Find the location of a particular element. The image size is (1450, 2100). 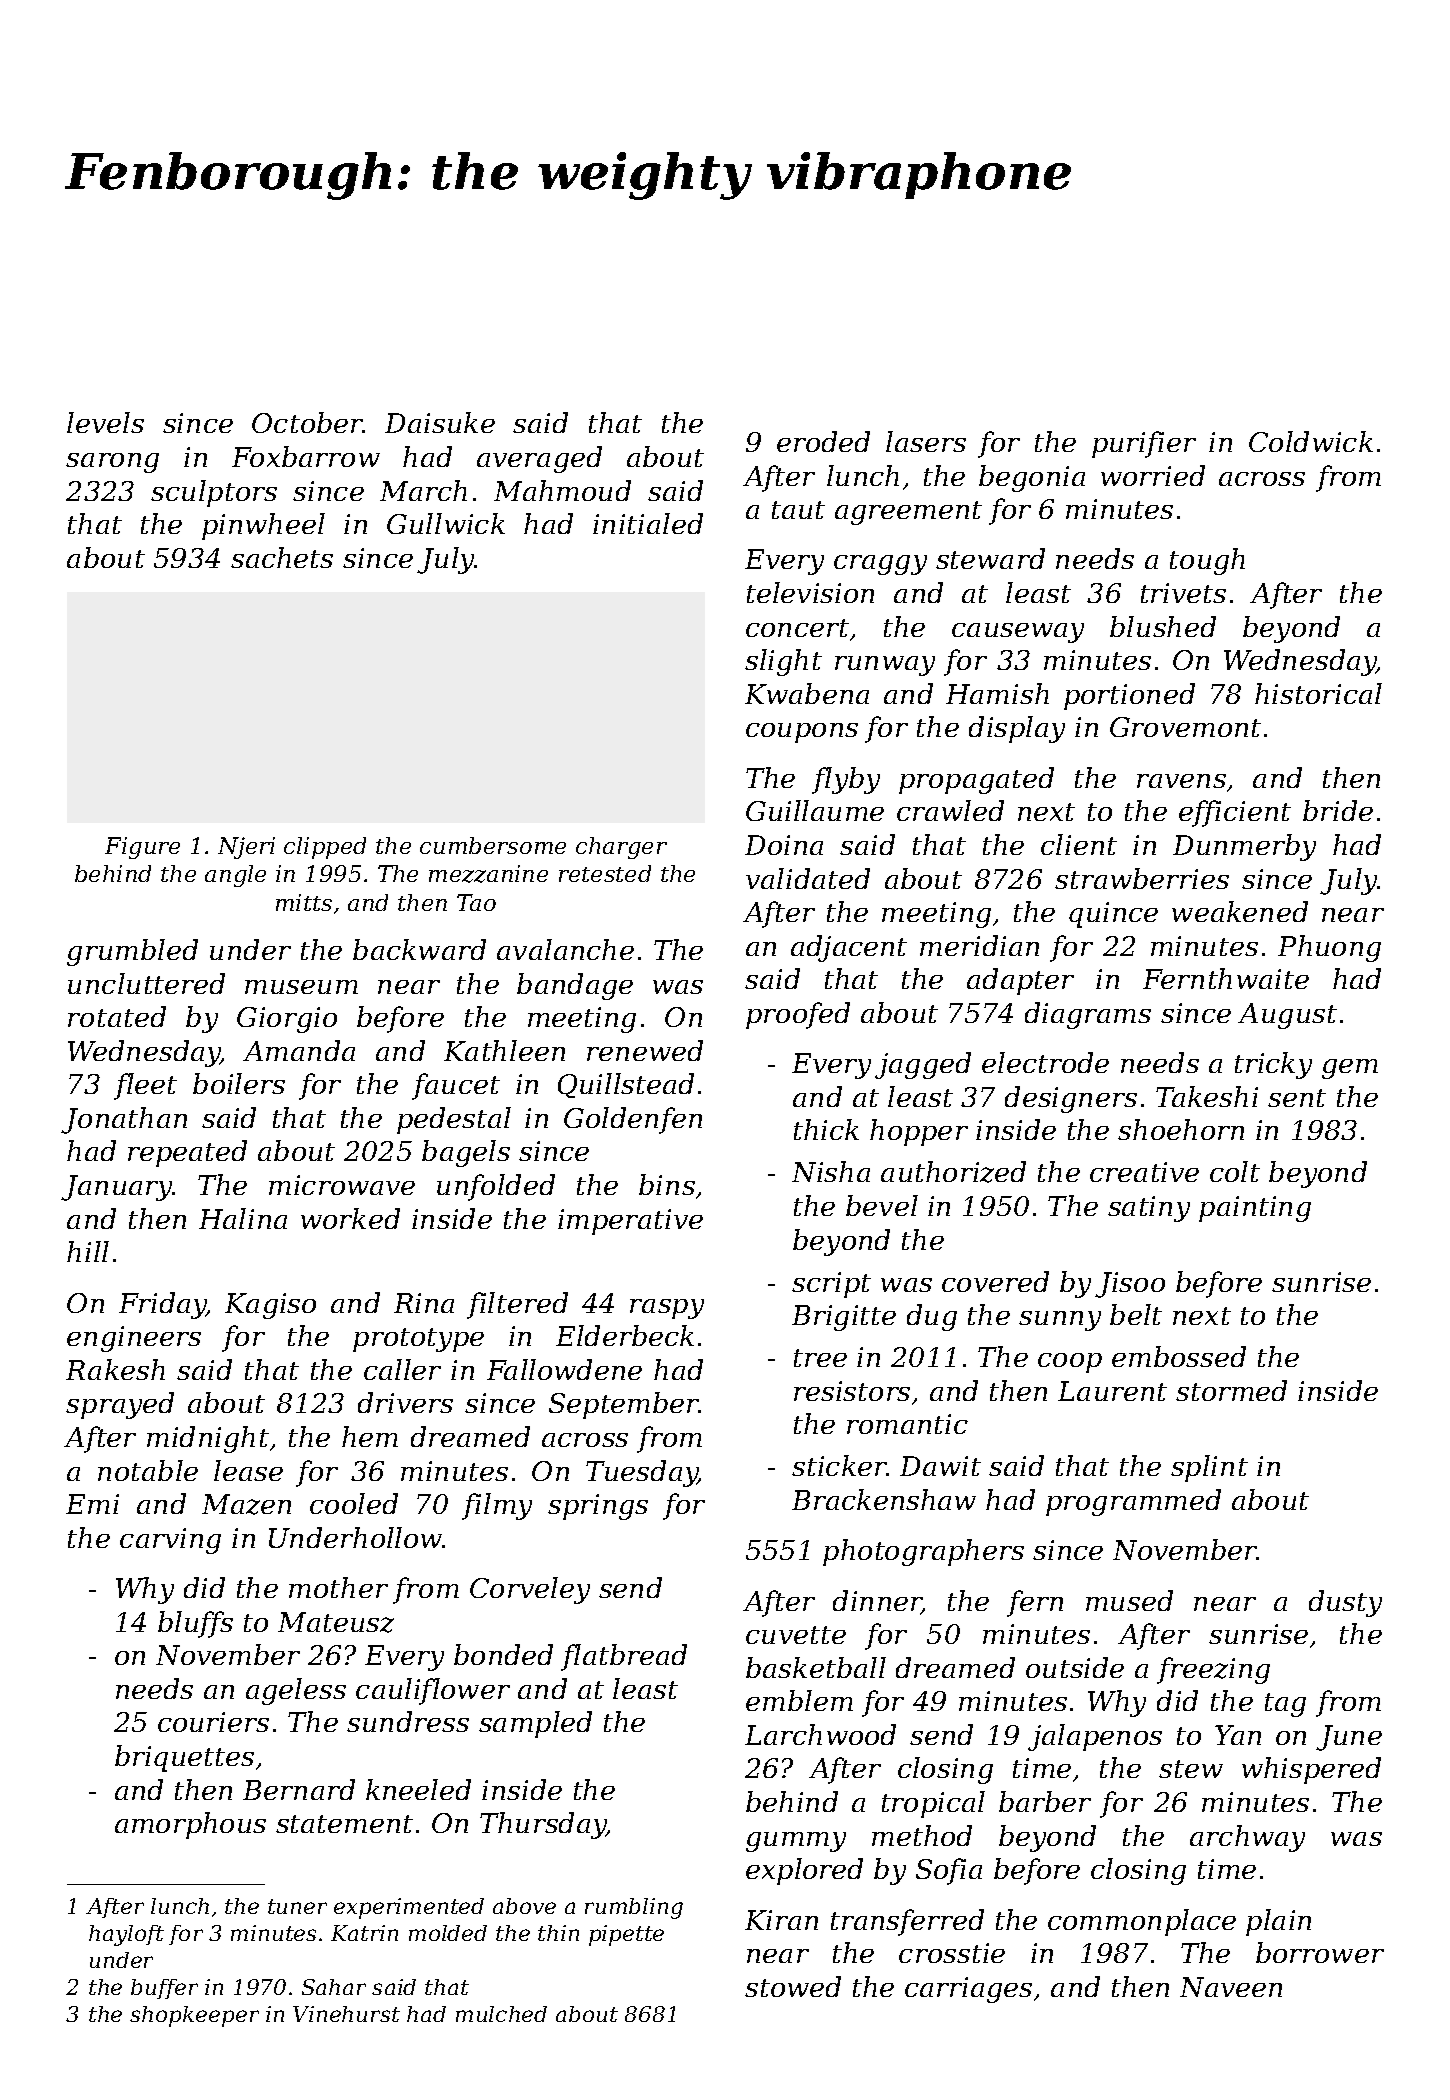

slight is located at coordinates (783, 662).
